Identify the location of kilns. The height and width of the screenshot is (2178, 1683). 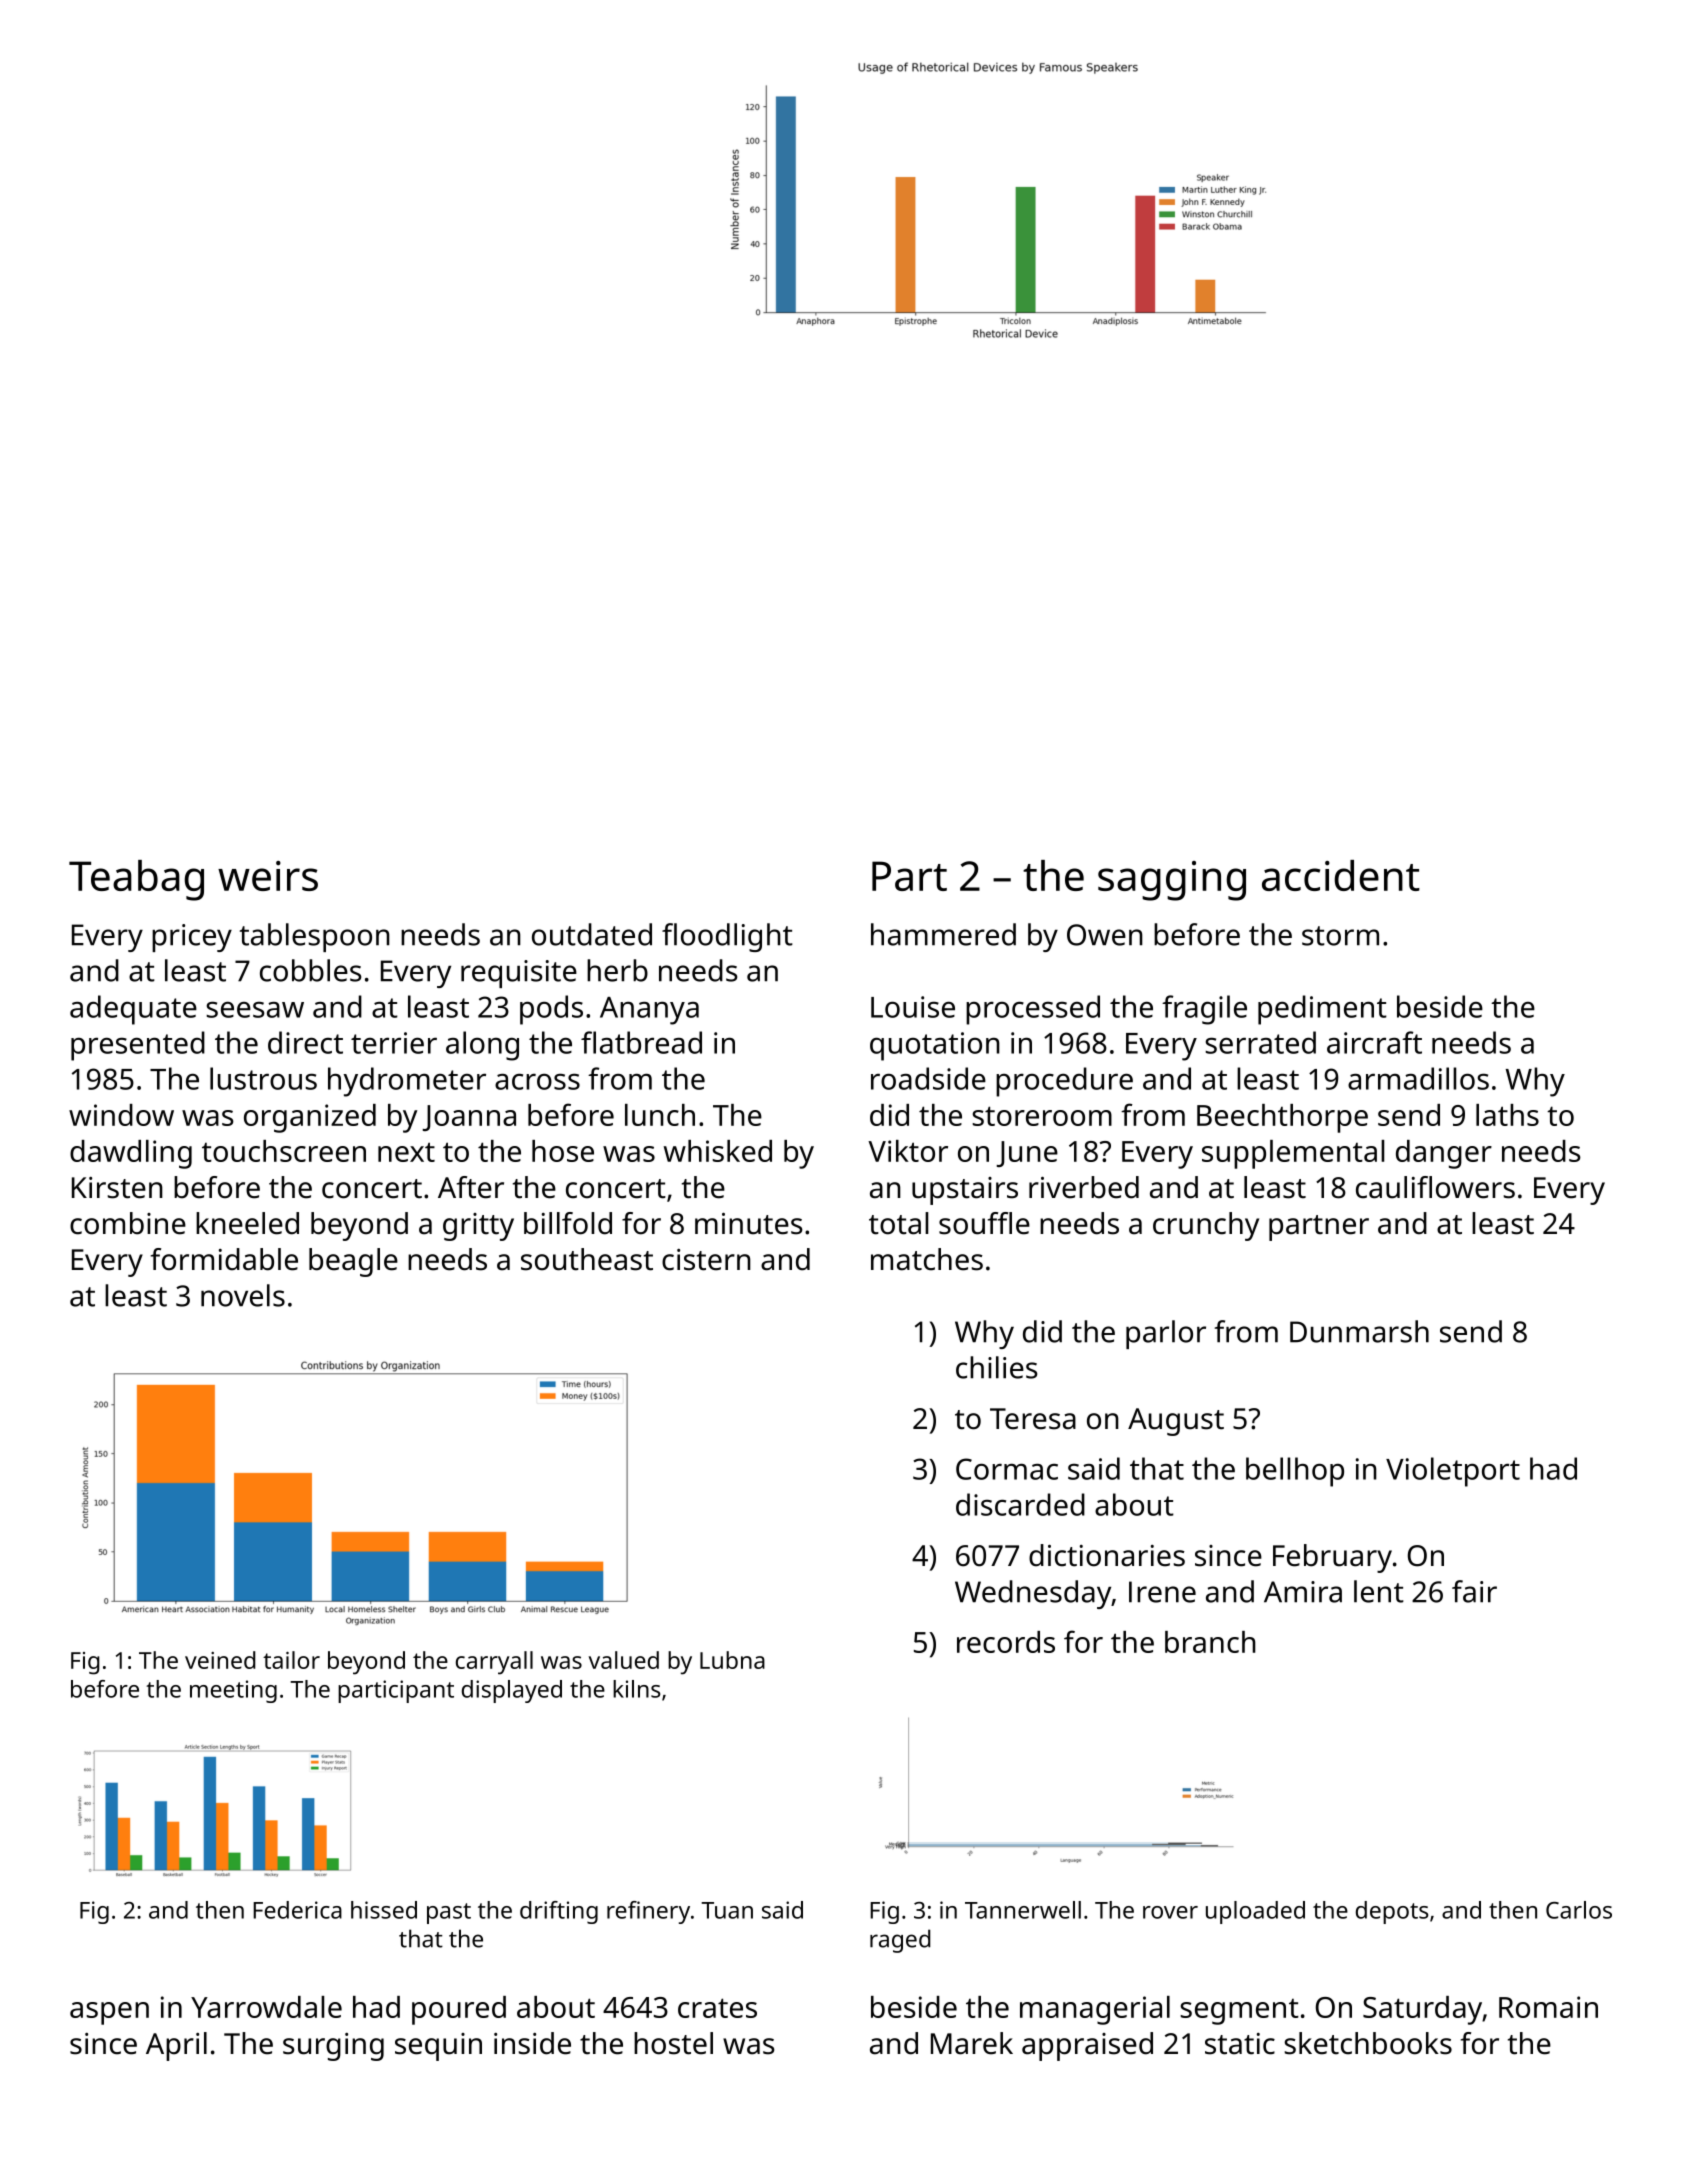
(636, 1689).
